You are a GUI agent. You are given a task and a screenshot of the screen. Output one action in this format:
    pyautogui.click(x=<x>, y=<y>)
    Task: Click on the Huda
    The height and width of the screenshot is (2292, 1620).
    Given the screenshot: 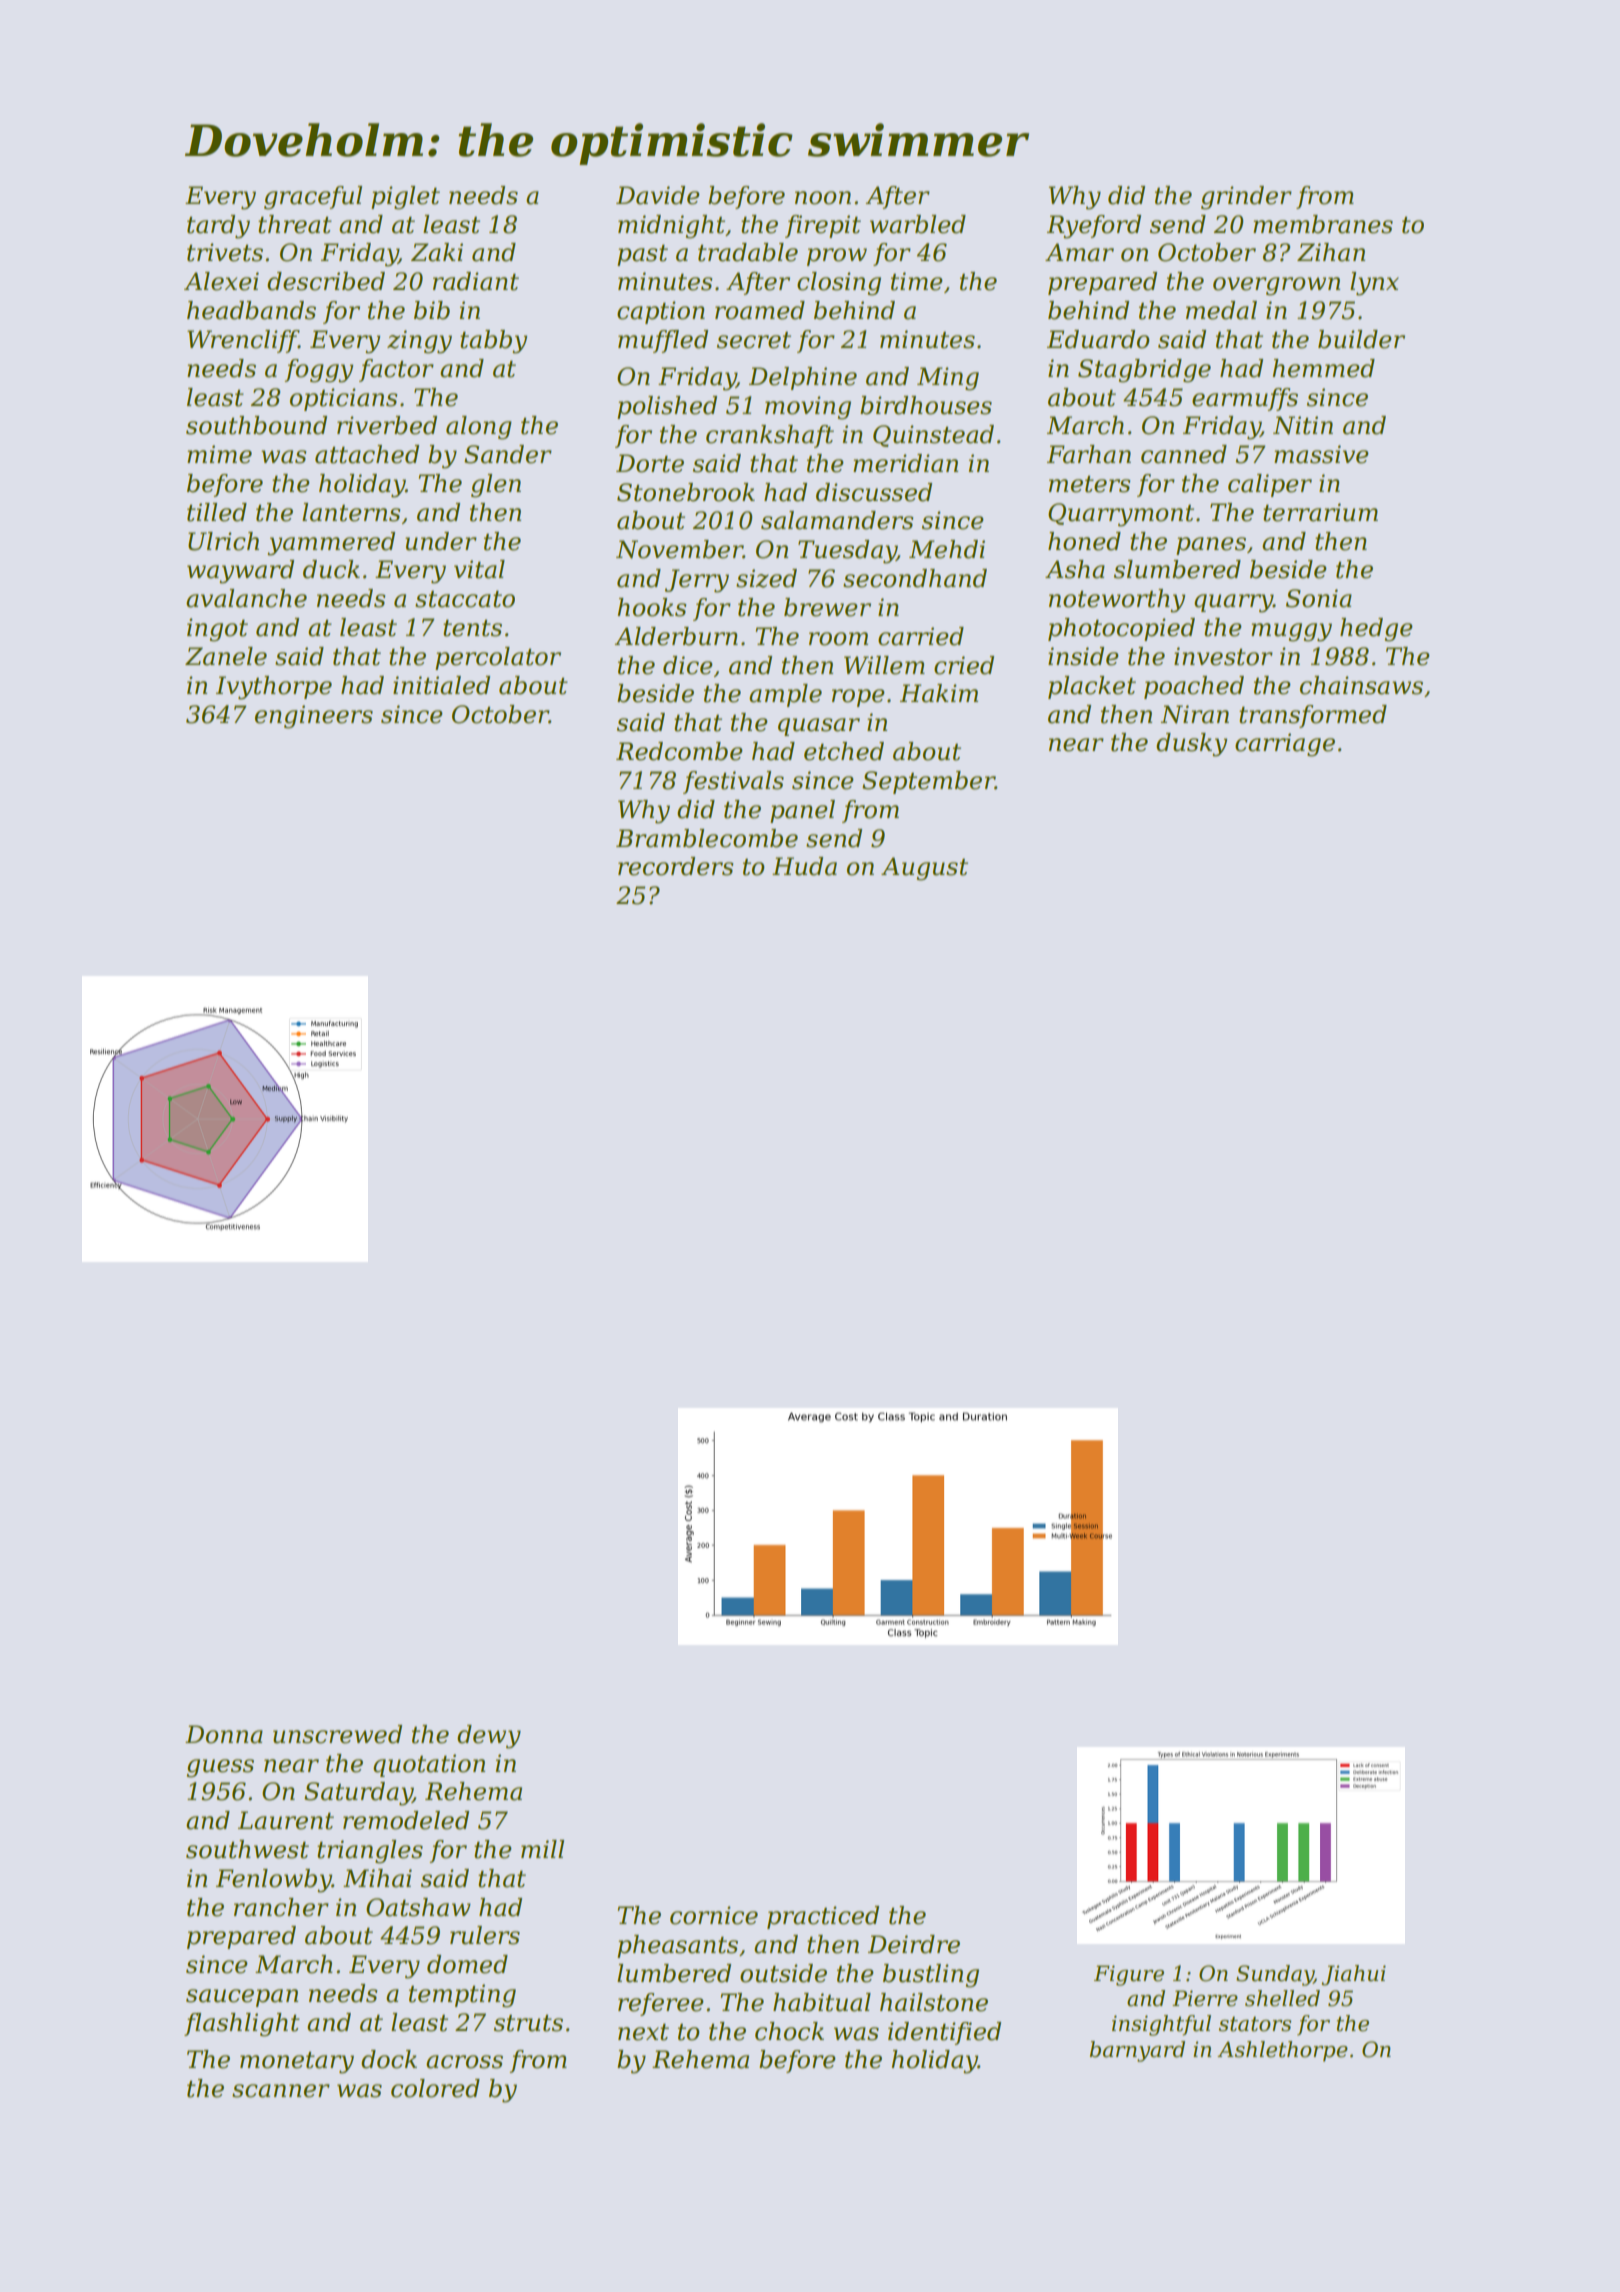 What is the action you would take?
    pyautogui.click(x=804, y=866)
